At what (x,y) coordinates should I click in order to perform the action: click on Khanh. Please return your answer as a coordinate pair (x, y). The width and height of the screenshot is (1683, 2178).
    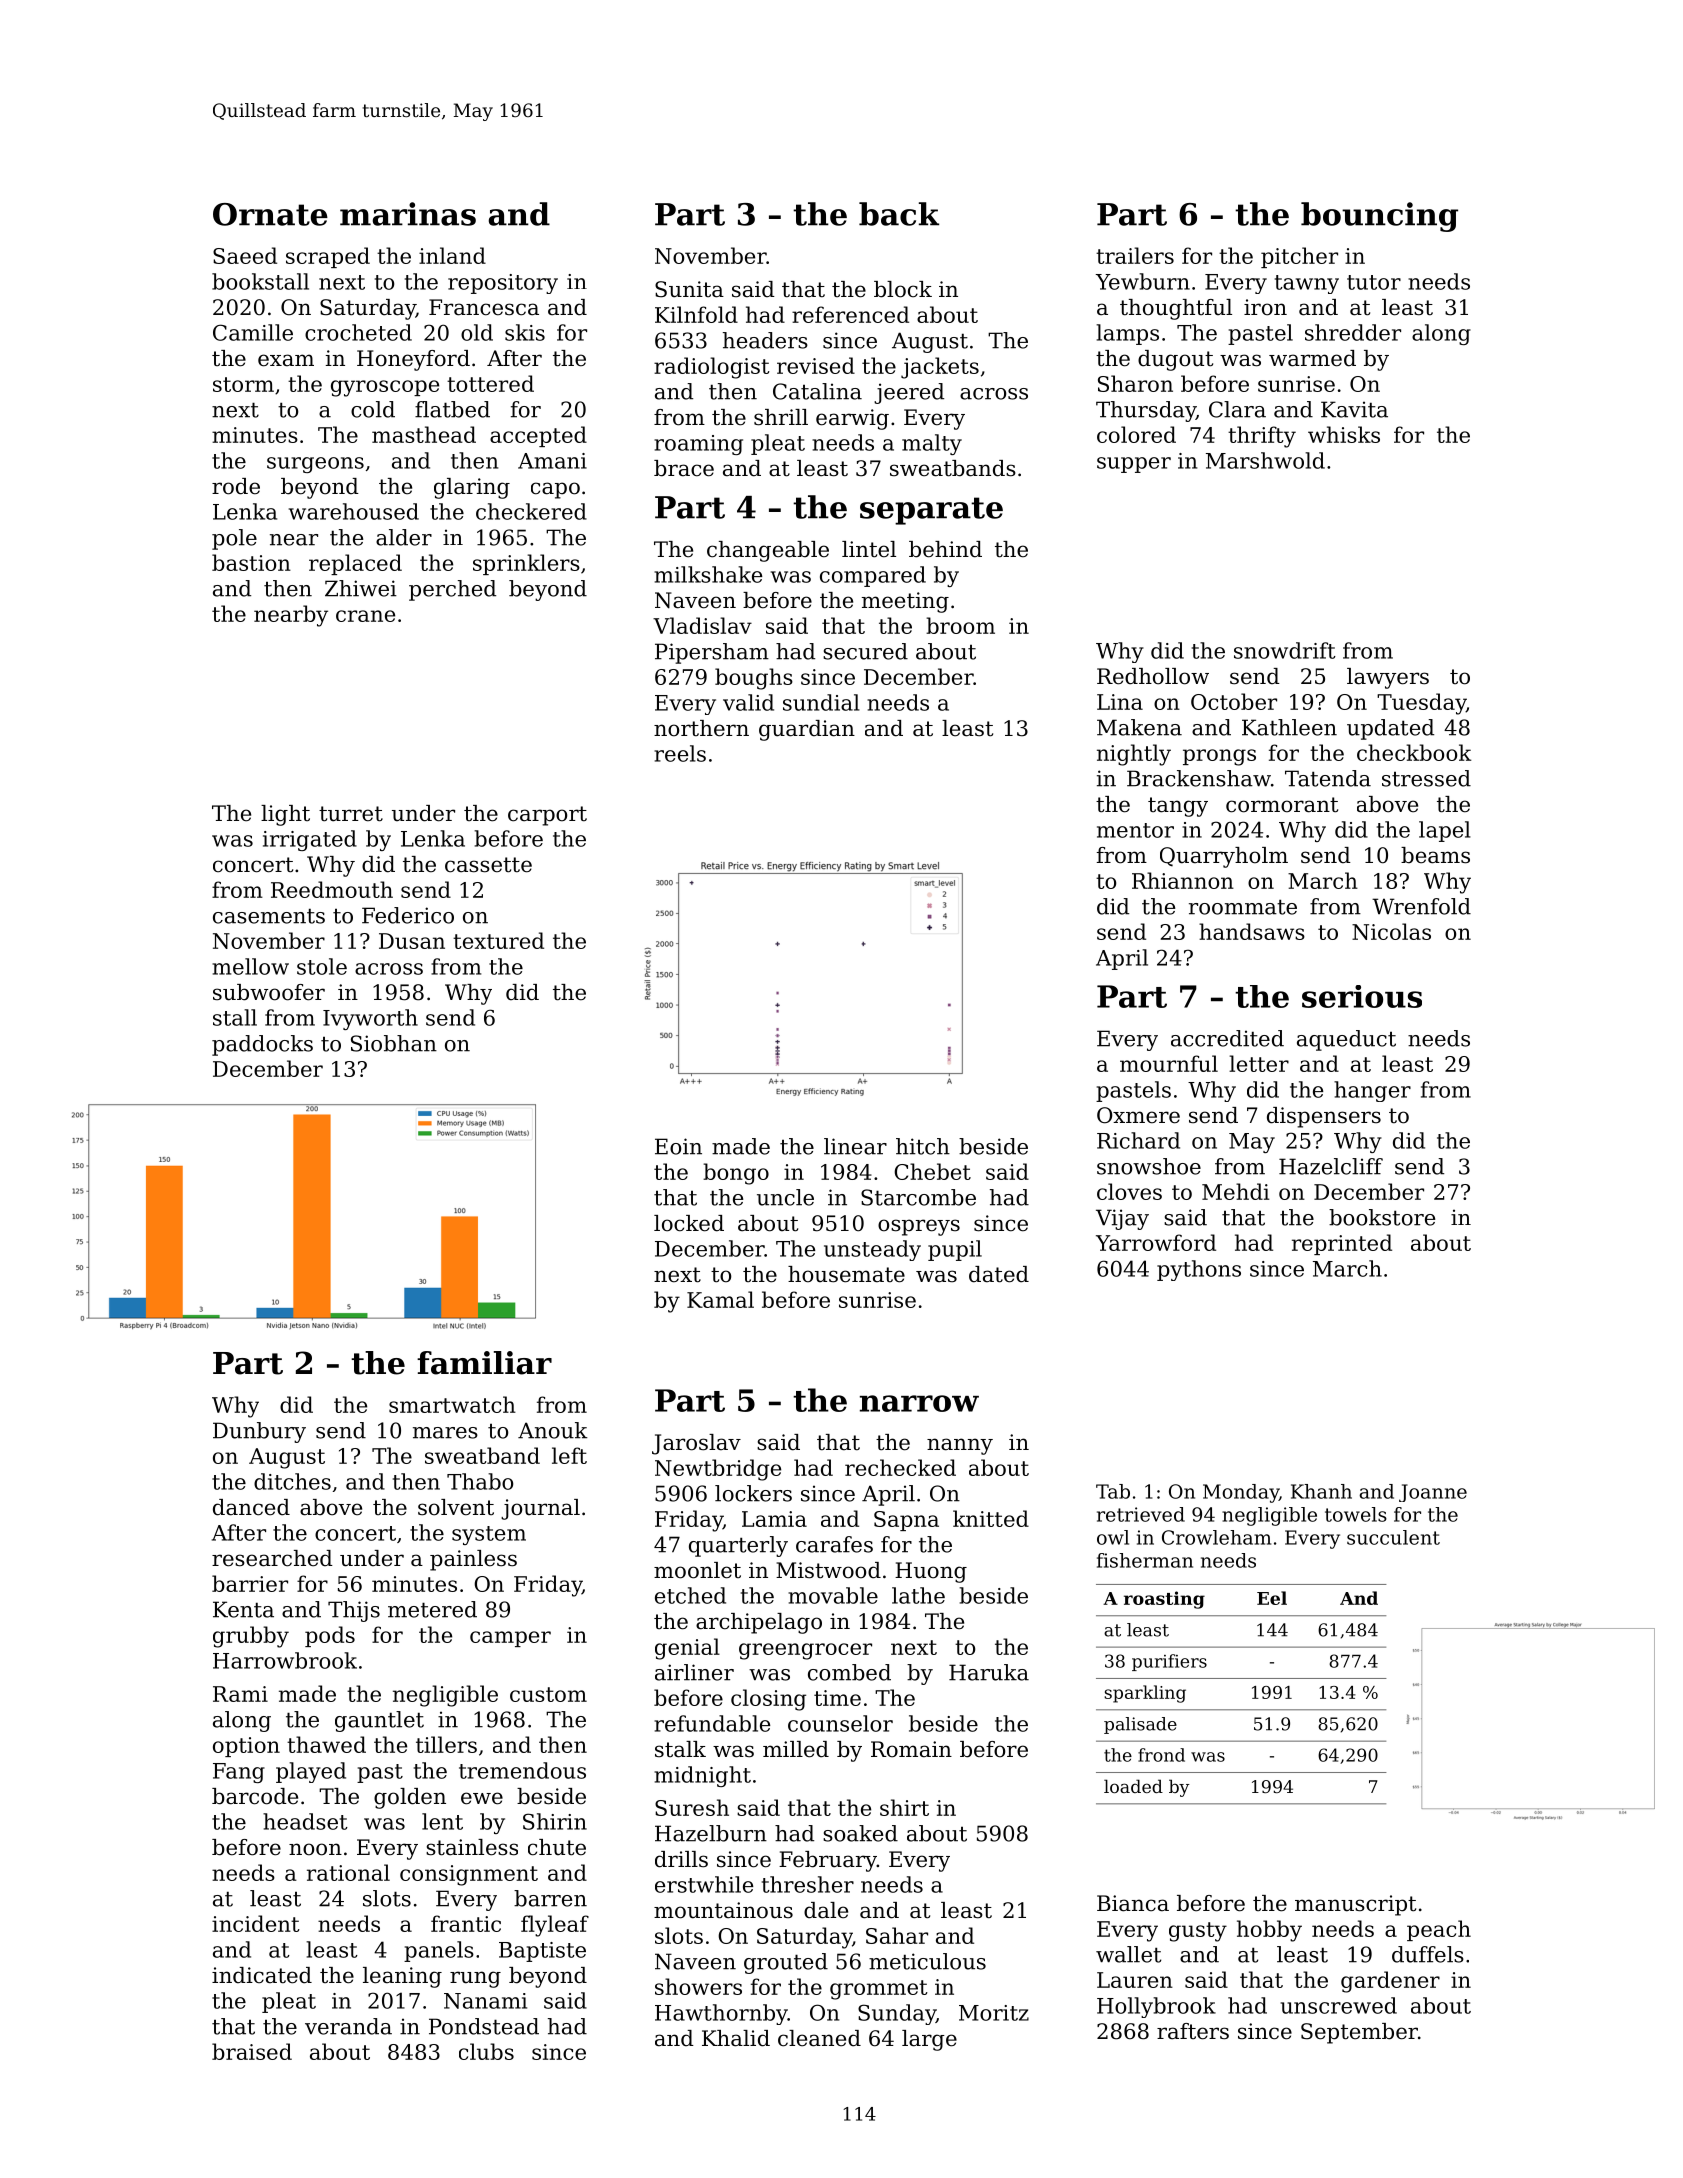
    Looking at the image, I should click on (1321, 1491).
